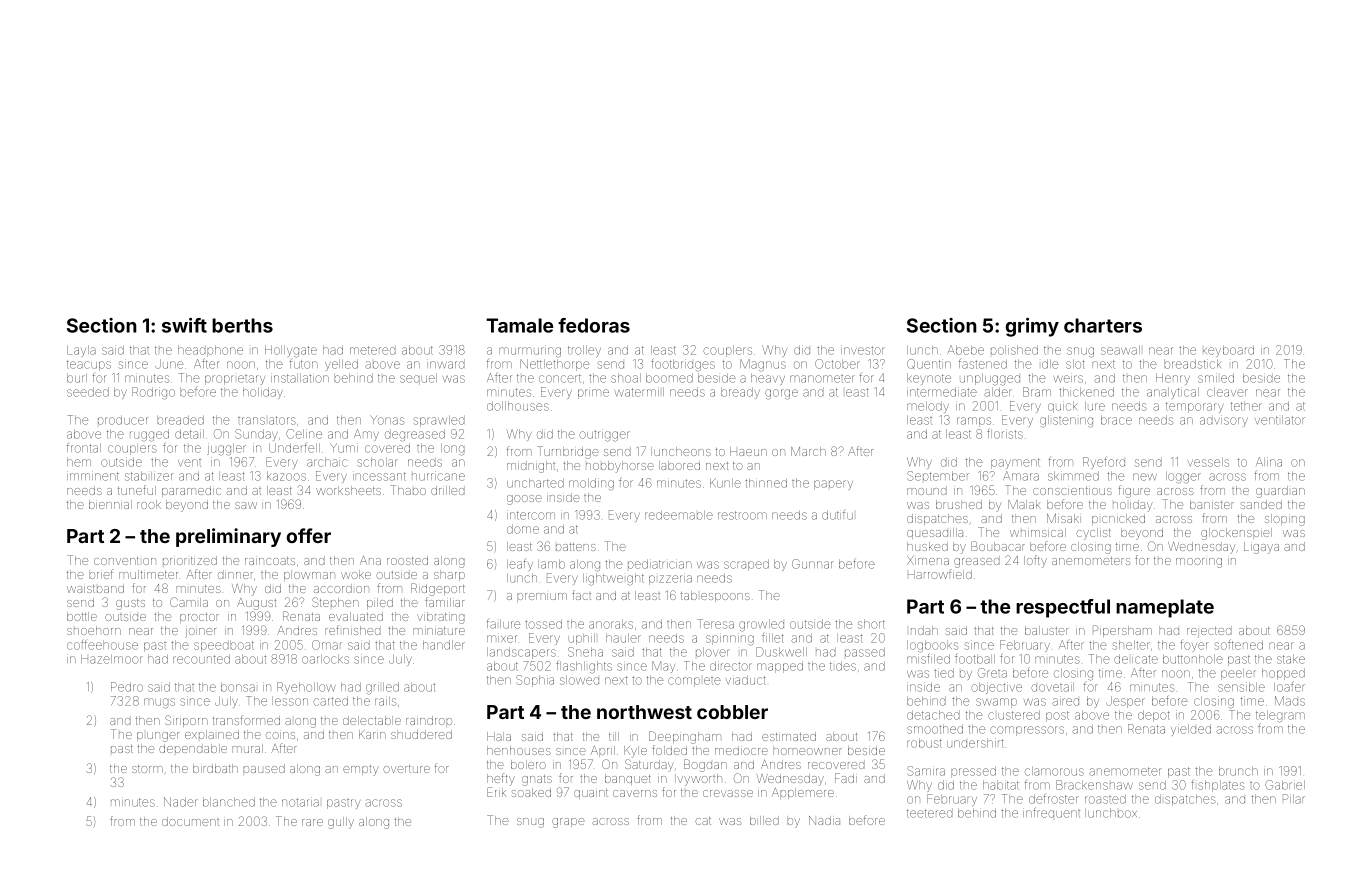 Image resolution: width=1372 pixels, height=887 pixels. I want to click on coffeehouse, so click(102, 644).
